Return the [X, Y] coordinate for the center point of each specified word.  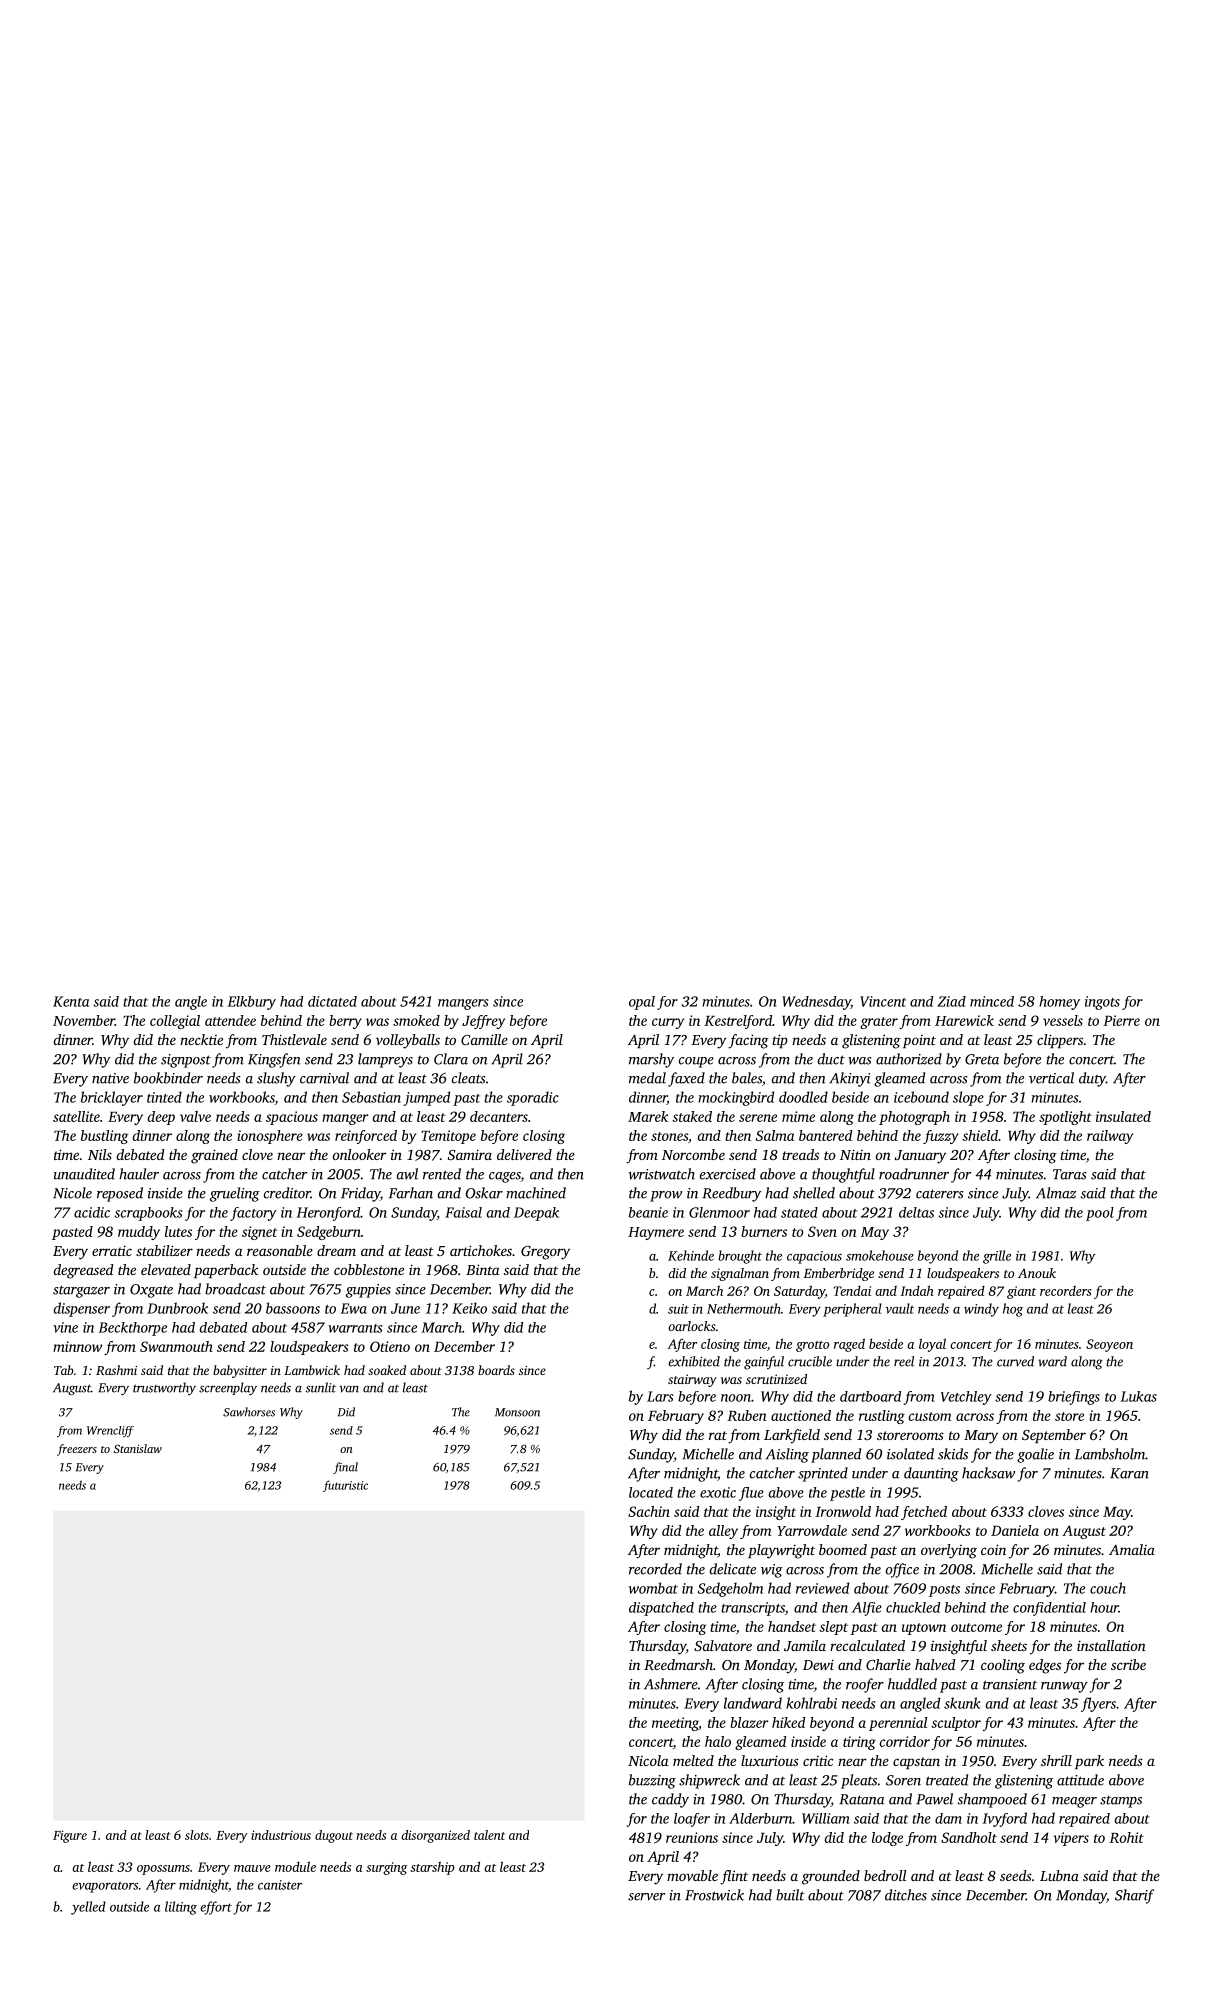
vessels [1063, 1020]
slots [197, 1835]
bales [747, 1078]
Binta [483, 1269]
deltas [916, 1212]
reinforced [366, 1137]
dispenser [82, 1309]
